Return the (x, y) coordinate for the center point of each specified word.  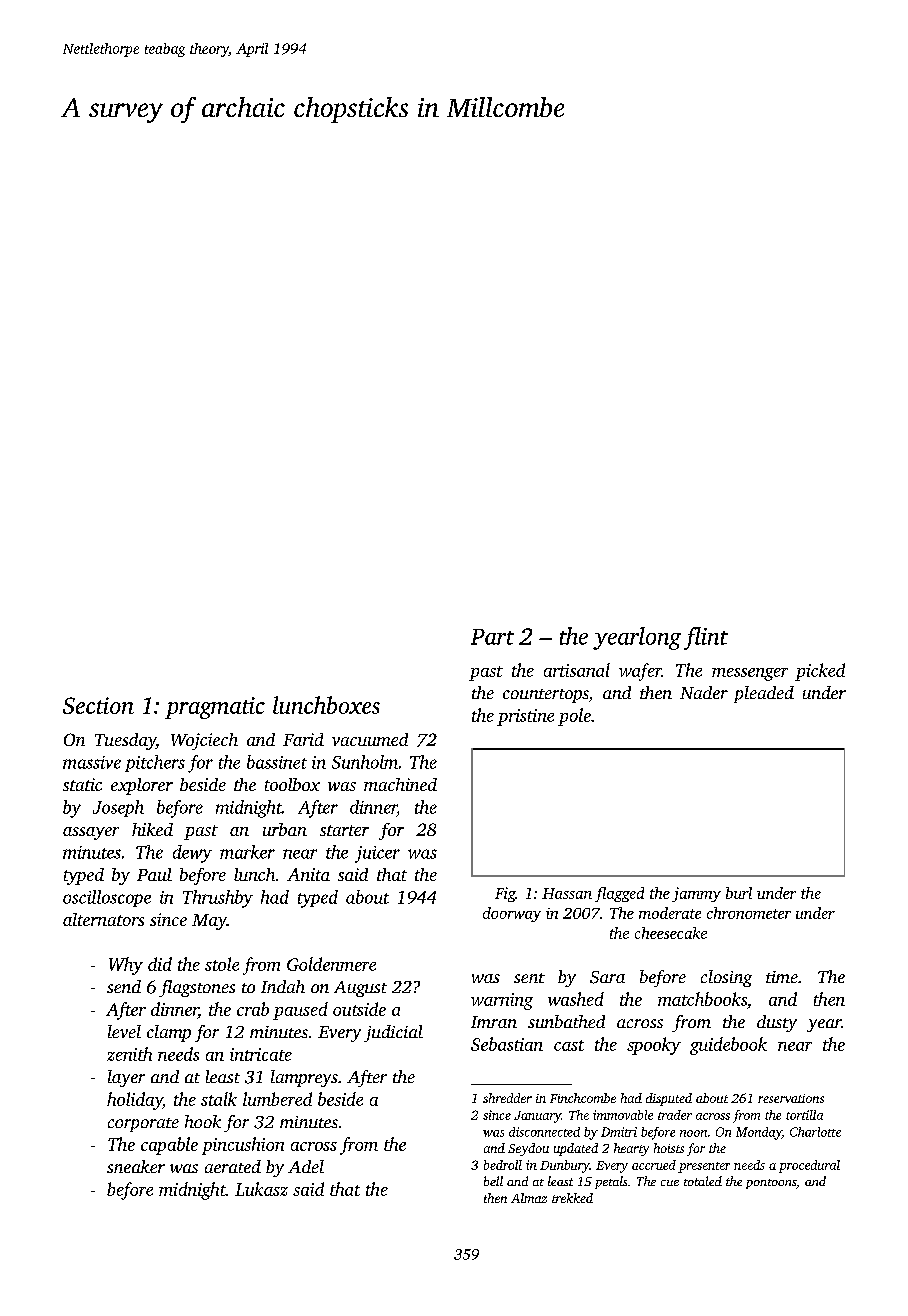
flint (706, 638)
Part (492, 637)
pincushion (243, 1146)
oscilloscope (107, 898)
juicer (377, 854)
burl (739, 893)
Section (98, 705)
